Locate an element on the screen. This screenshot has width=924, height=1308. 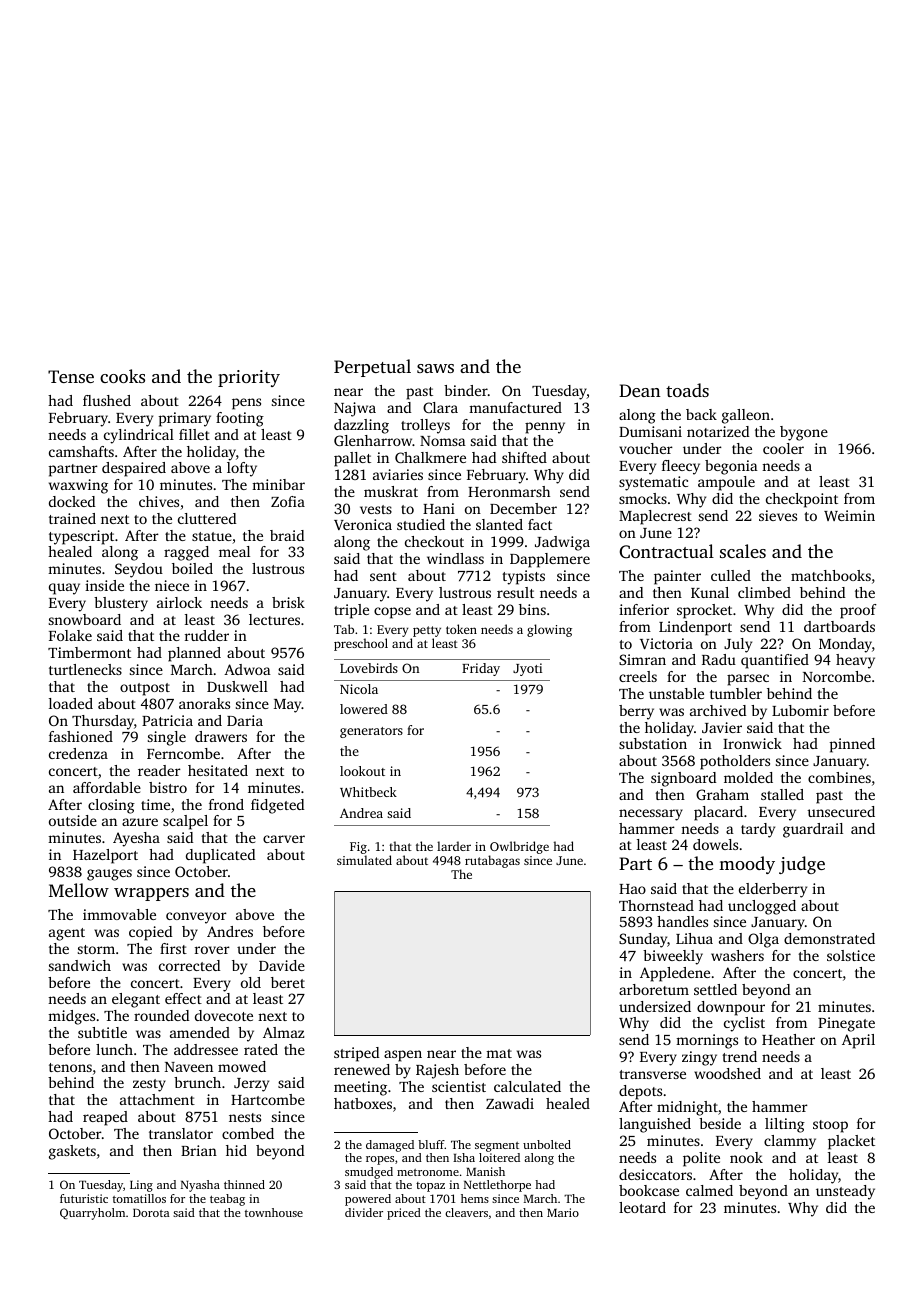
Rajesh is located at coordinates (437, 1071).
